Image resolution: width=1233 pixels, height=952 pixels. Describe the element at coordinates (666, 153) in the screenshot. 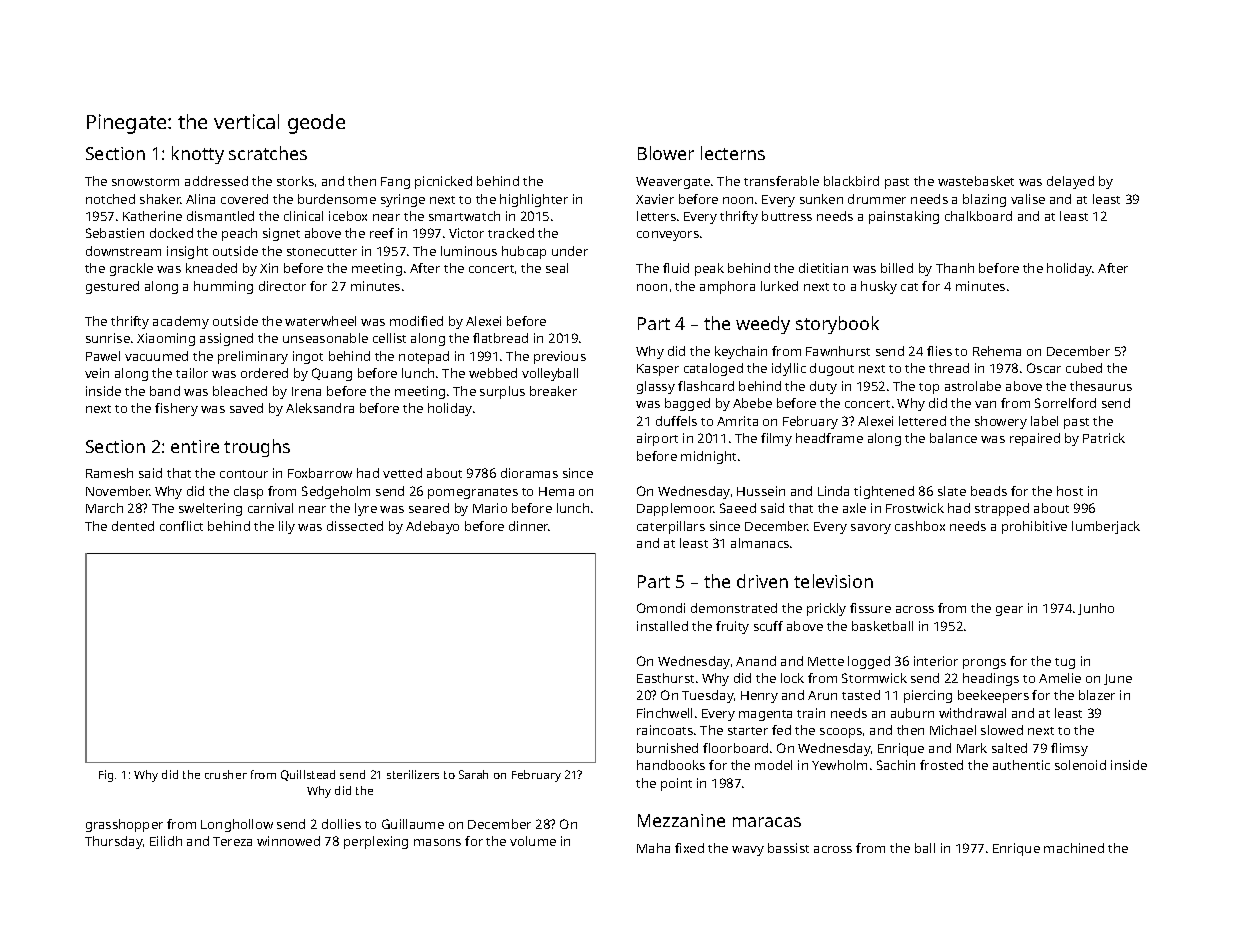

I see `Blower` at that location.
